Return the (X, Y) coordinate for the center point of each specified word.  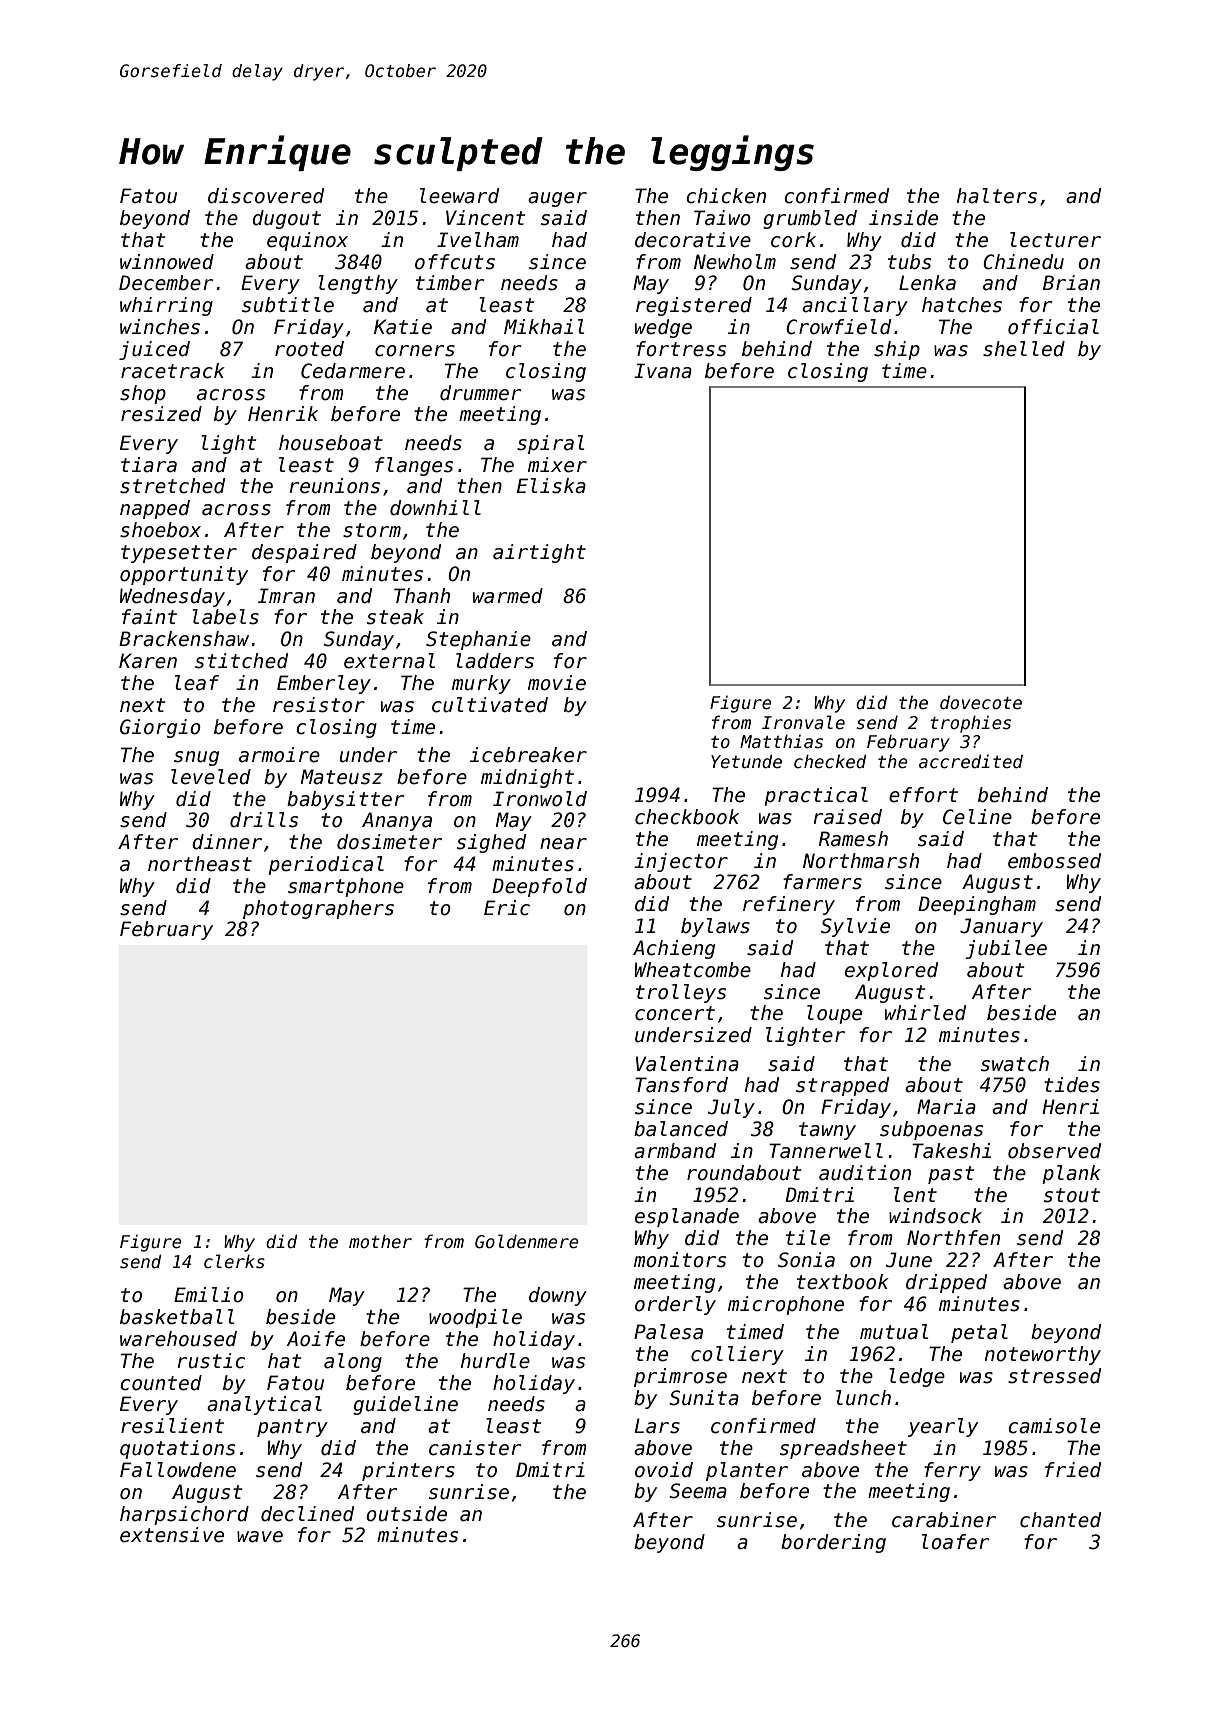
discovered (266, 196)
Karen (148, 661)
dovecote (981, 702)
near (563, 844)
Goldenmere (527, 1241)
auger (557, 199)
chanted (1060, 1520)
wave (260, 1537)
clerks (234, 1261)
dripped (946, 1283)
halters (997, 196)
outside (406, 1514)
